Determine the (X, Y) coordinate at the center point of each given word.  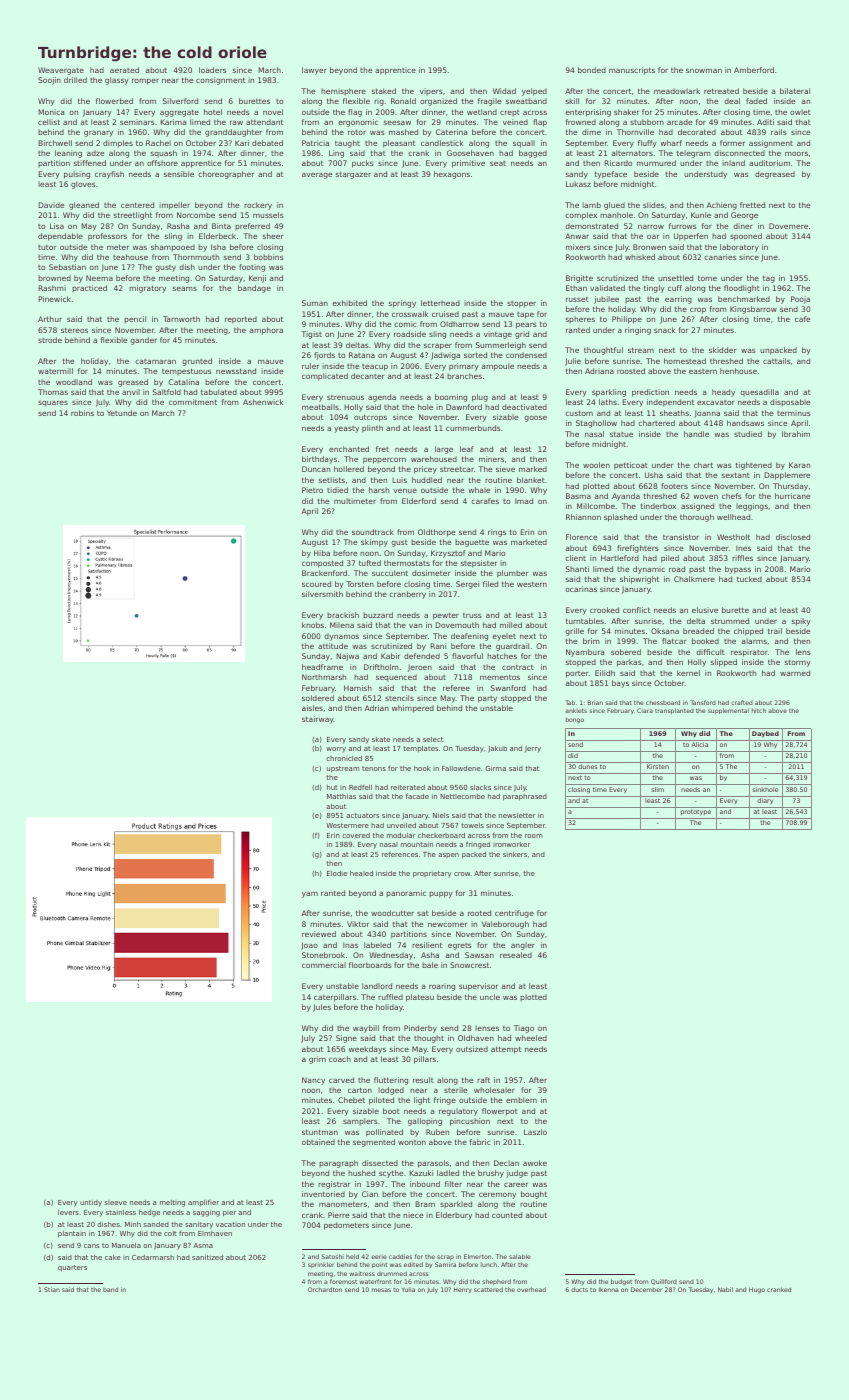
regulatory (458, 1112)
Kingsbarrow (753, 310)
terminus (794, 413)
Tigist (311, 335)
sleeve (116, 1202)
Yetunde (122, 413)
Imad (524, 501)
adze (96, 153)
